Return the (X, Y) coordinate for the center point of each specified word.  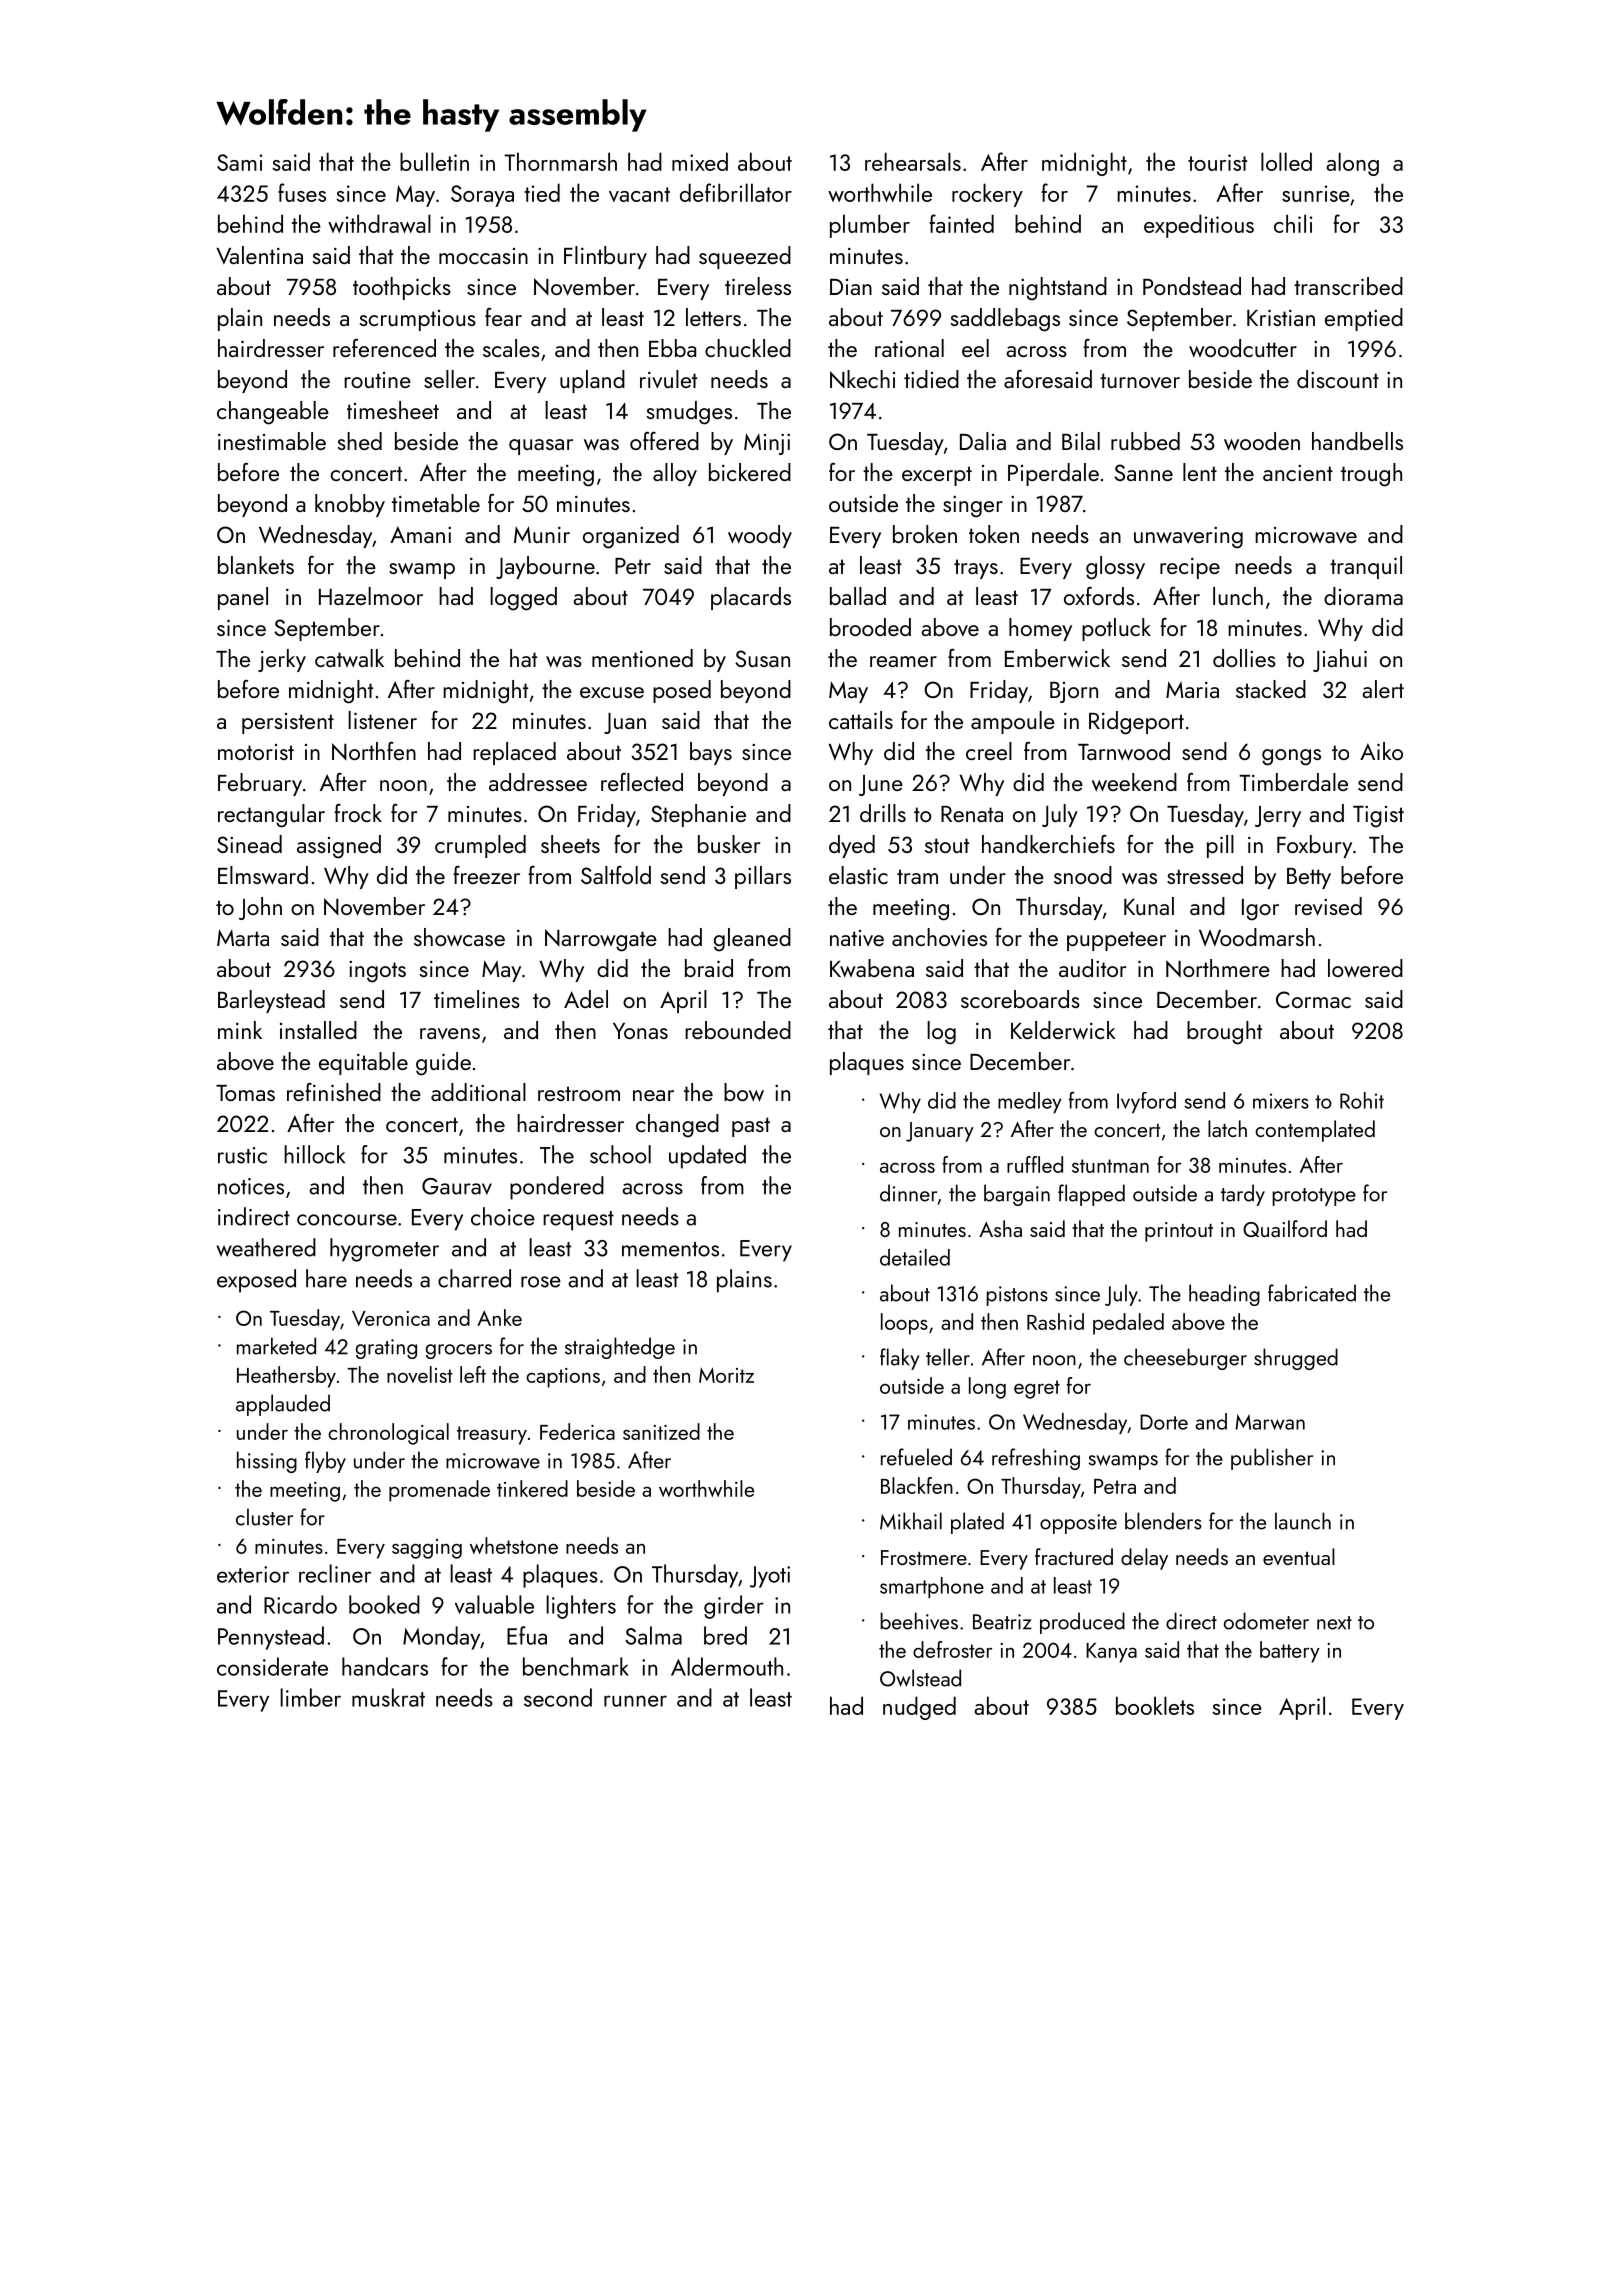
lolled (1286, 161)
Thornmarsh (560, 161)
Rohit (1362, 1100)
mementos (670, 1249)
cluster (264, 1517)
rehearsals (913, 161)
